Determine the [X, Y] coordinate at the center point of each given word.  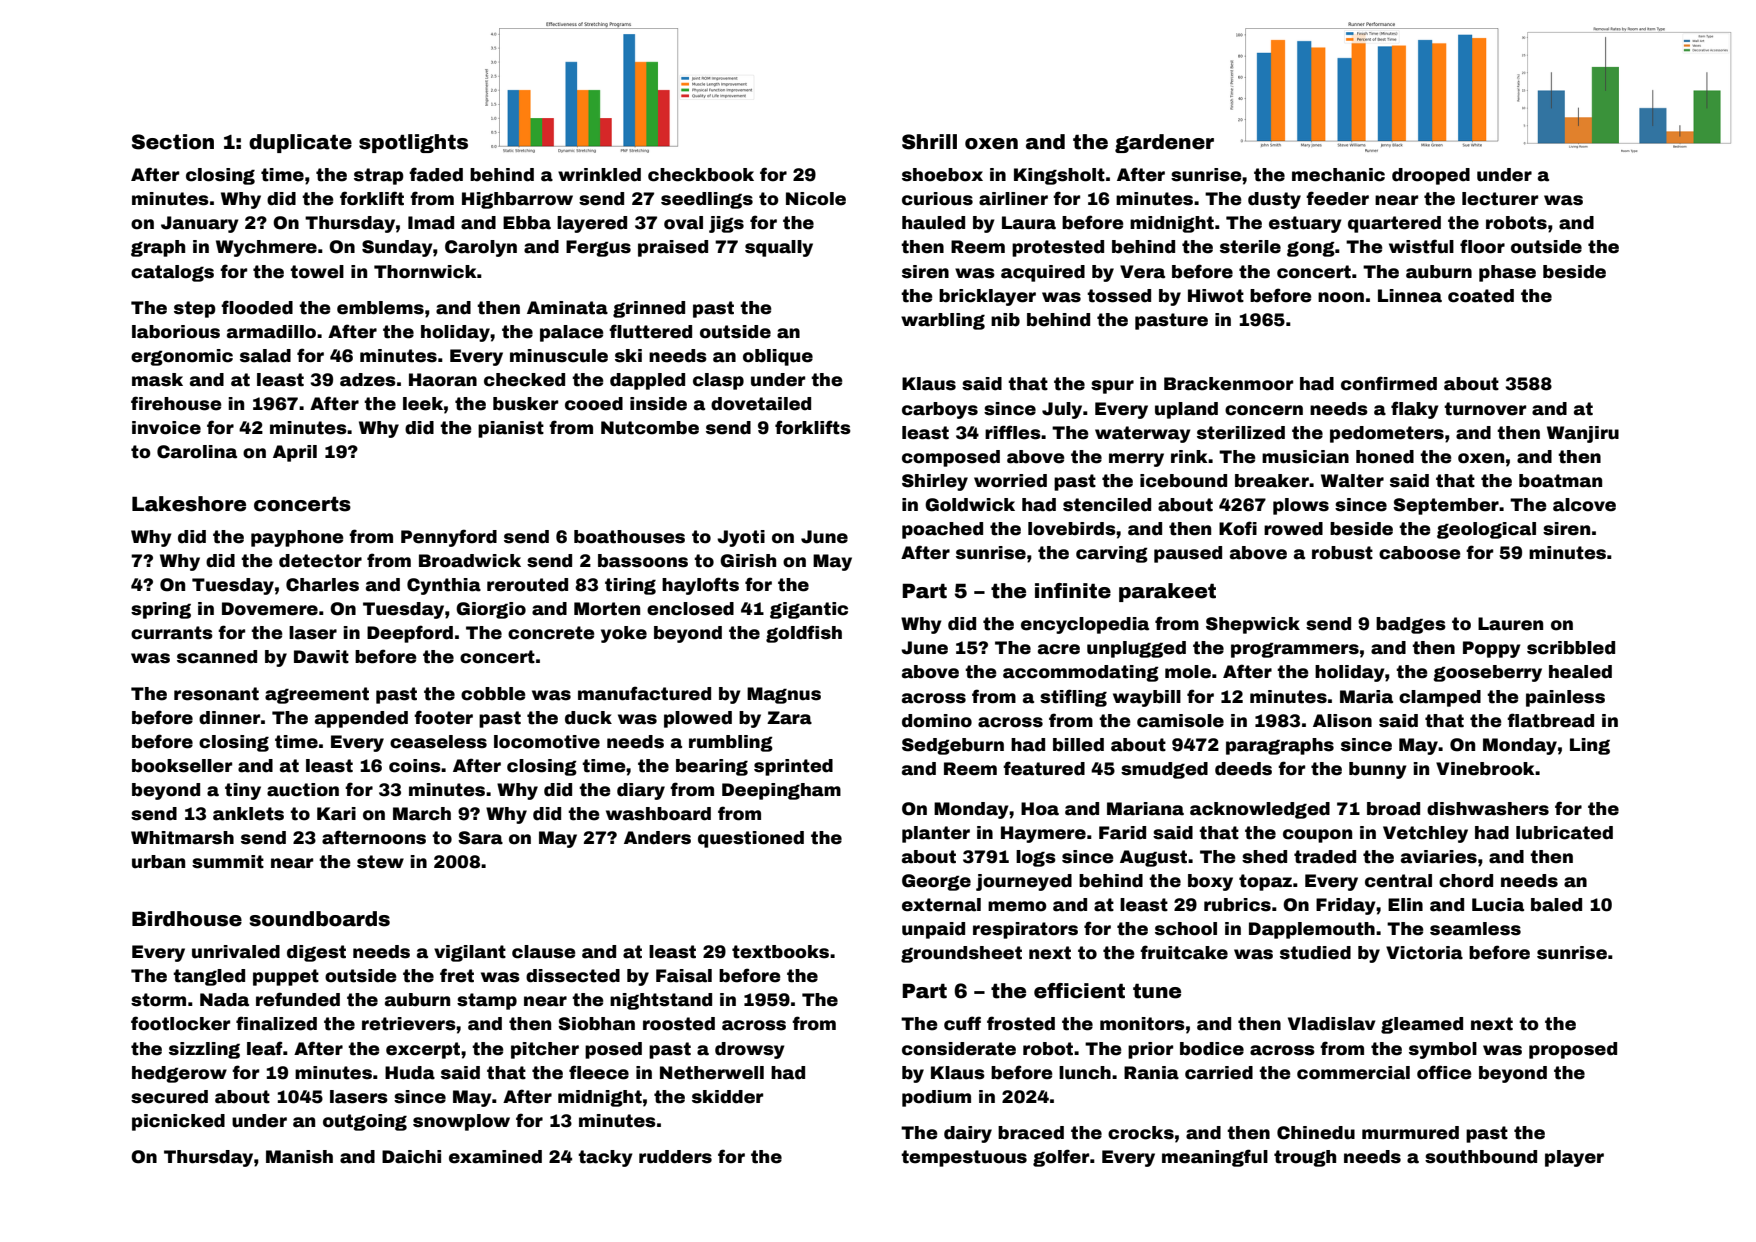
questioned [751, 839]
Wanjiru [1583, 434]
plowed [698, 719]
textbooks [780, 952]
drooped [1431, 176]
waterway [1143, 434]
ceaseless [438, 742]
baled [1556, 905]
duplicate [300, 143]
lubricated [1564, 833]
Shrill [929, 142]
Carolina [197, 452]
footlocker [180, 1023]
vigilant [470, 953]
